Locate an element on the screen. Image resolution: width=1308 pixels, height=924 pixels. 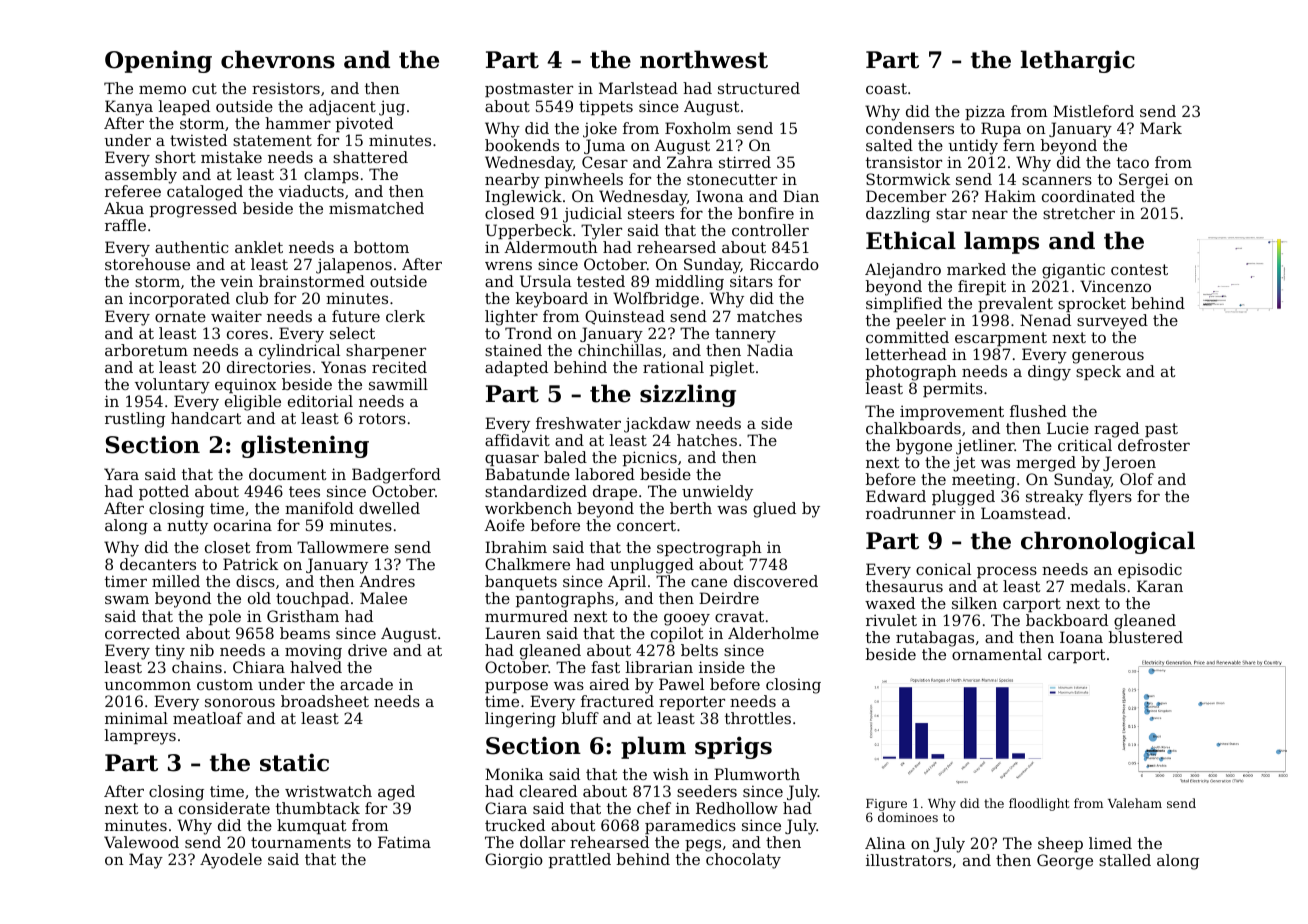
Valewood is located at coordinates (141, 842).
